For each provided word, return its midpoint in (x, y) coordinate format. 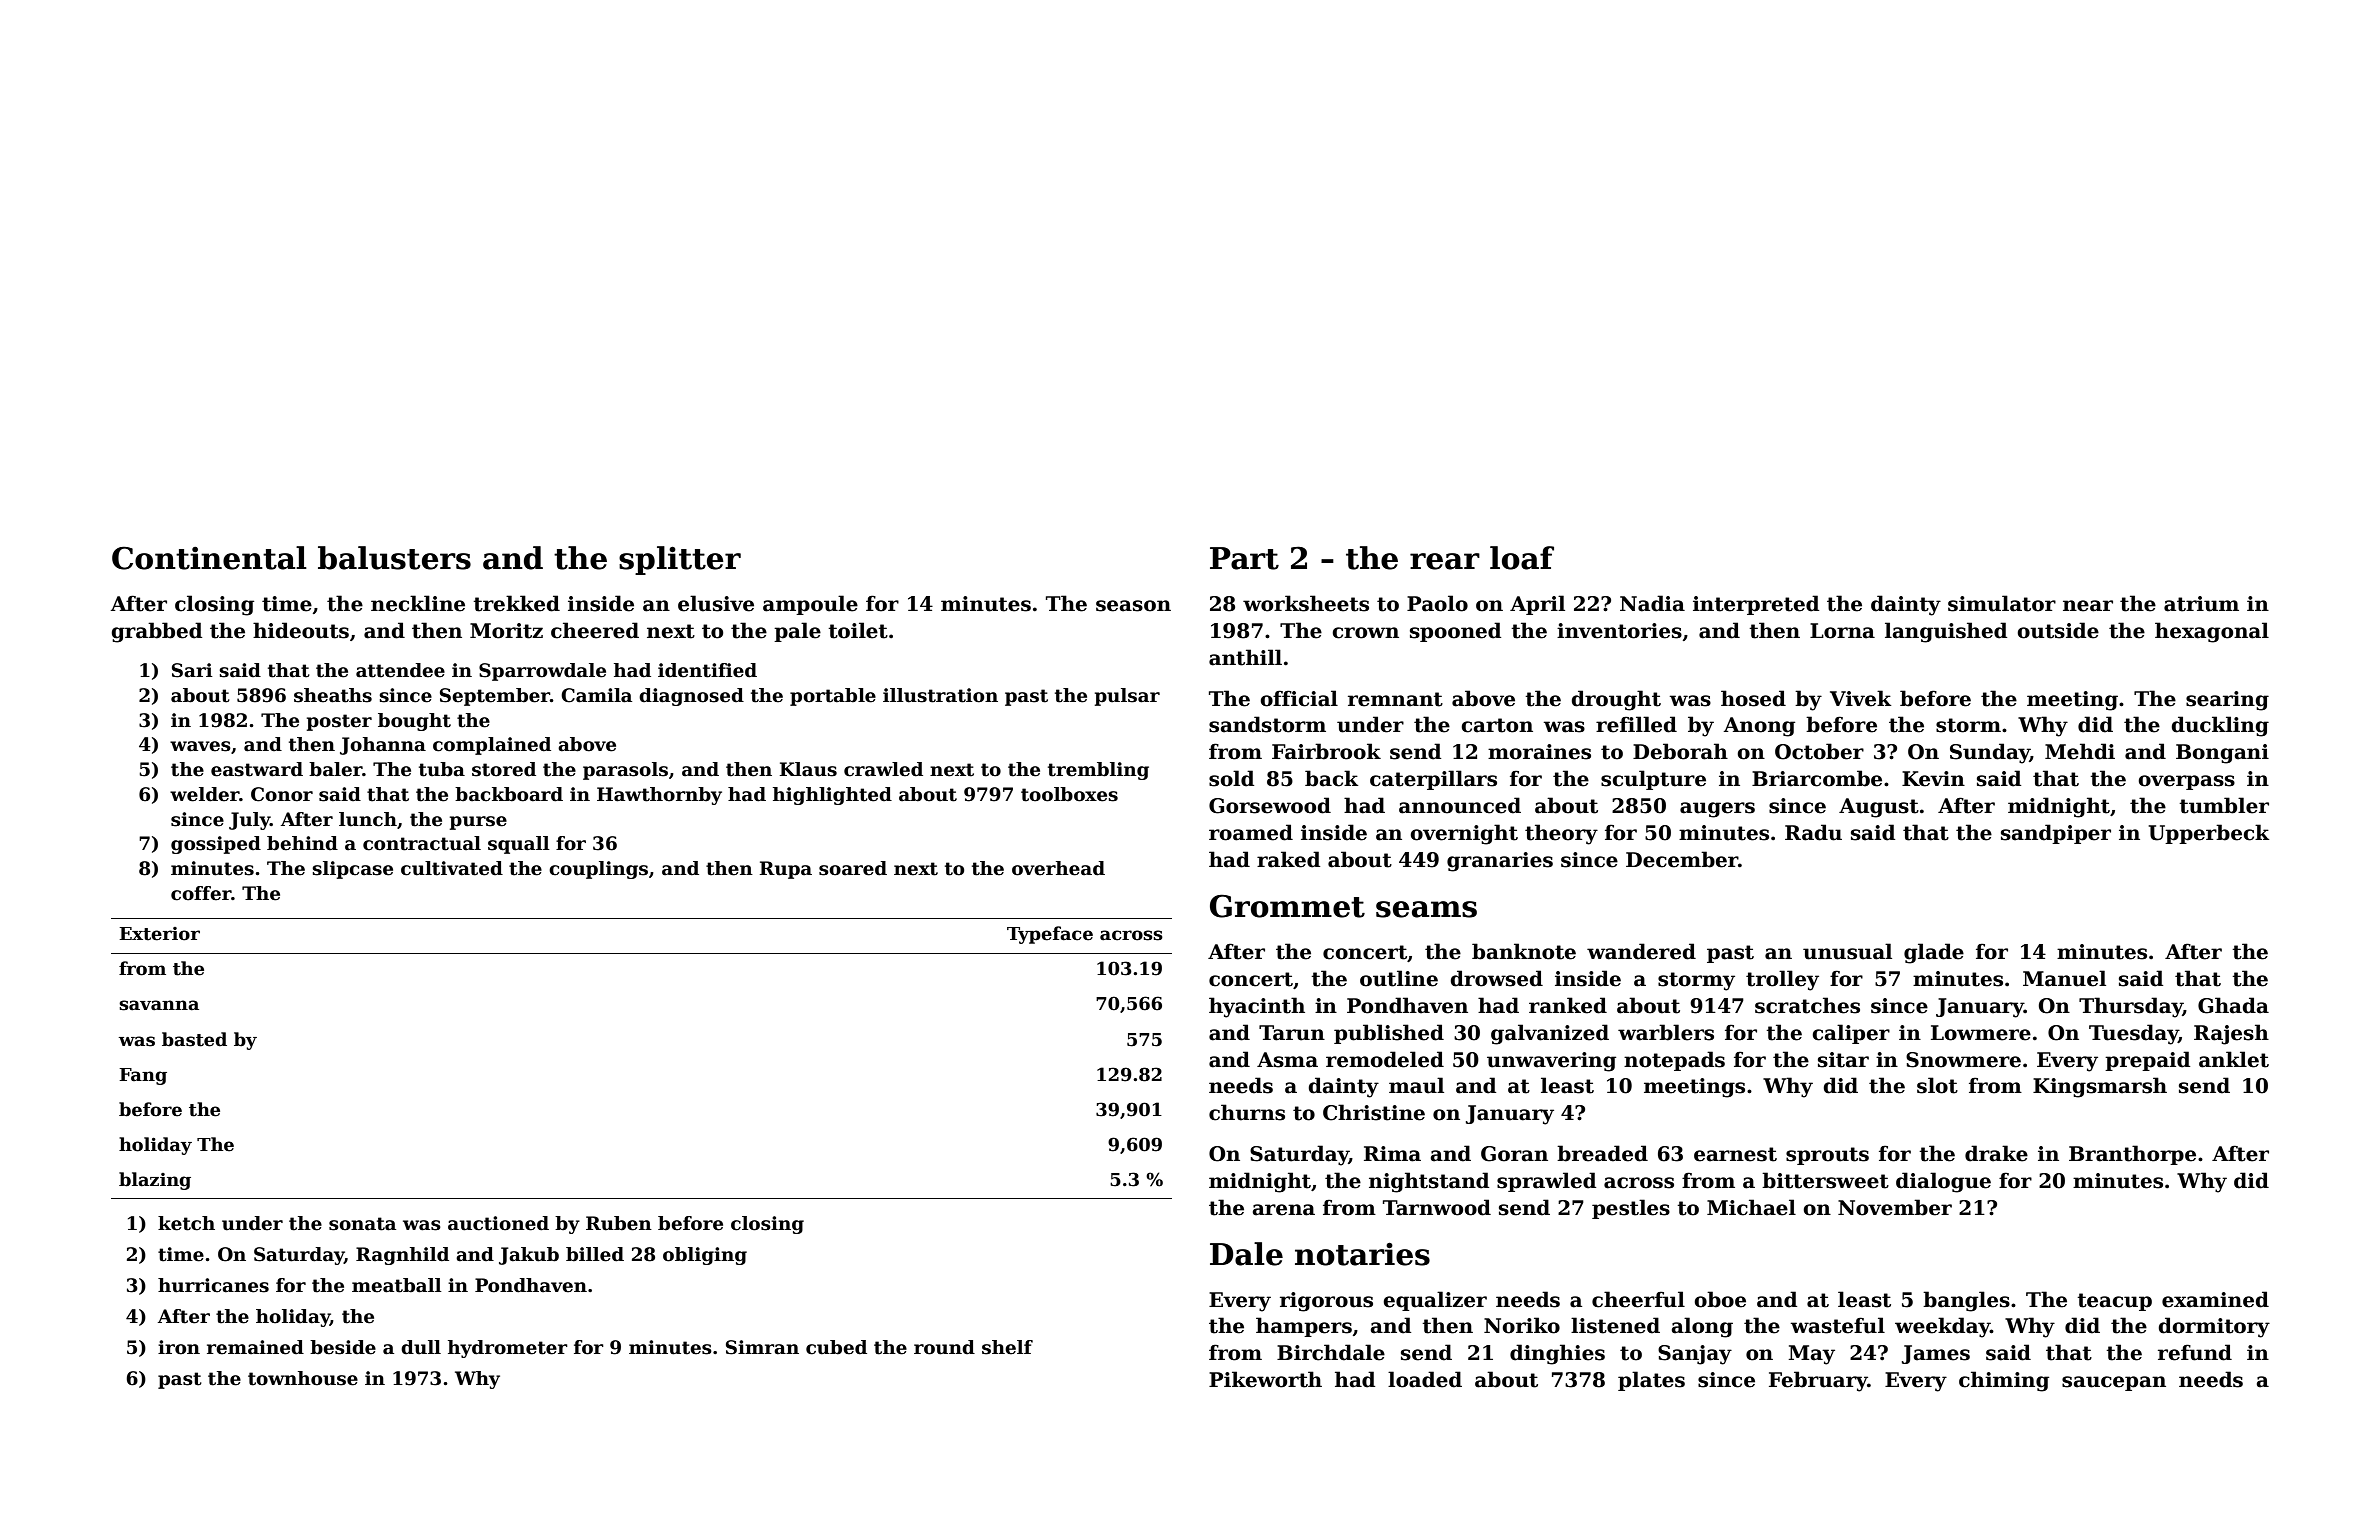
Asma (1287, 1060)
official (1299, 698)
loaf (1522, 558)
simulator (2002, 603)
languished (1946, 632)
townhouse (303, 1378)
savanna (159, 1005)
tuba (442, 769)
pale (797, 632)
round (944, 1347)
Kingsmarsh (2100, 1087)
